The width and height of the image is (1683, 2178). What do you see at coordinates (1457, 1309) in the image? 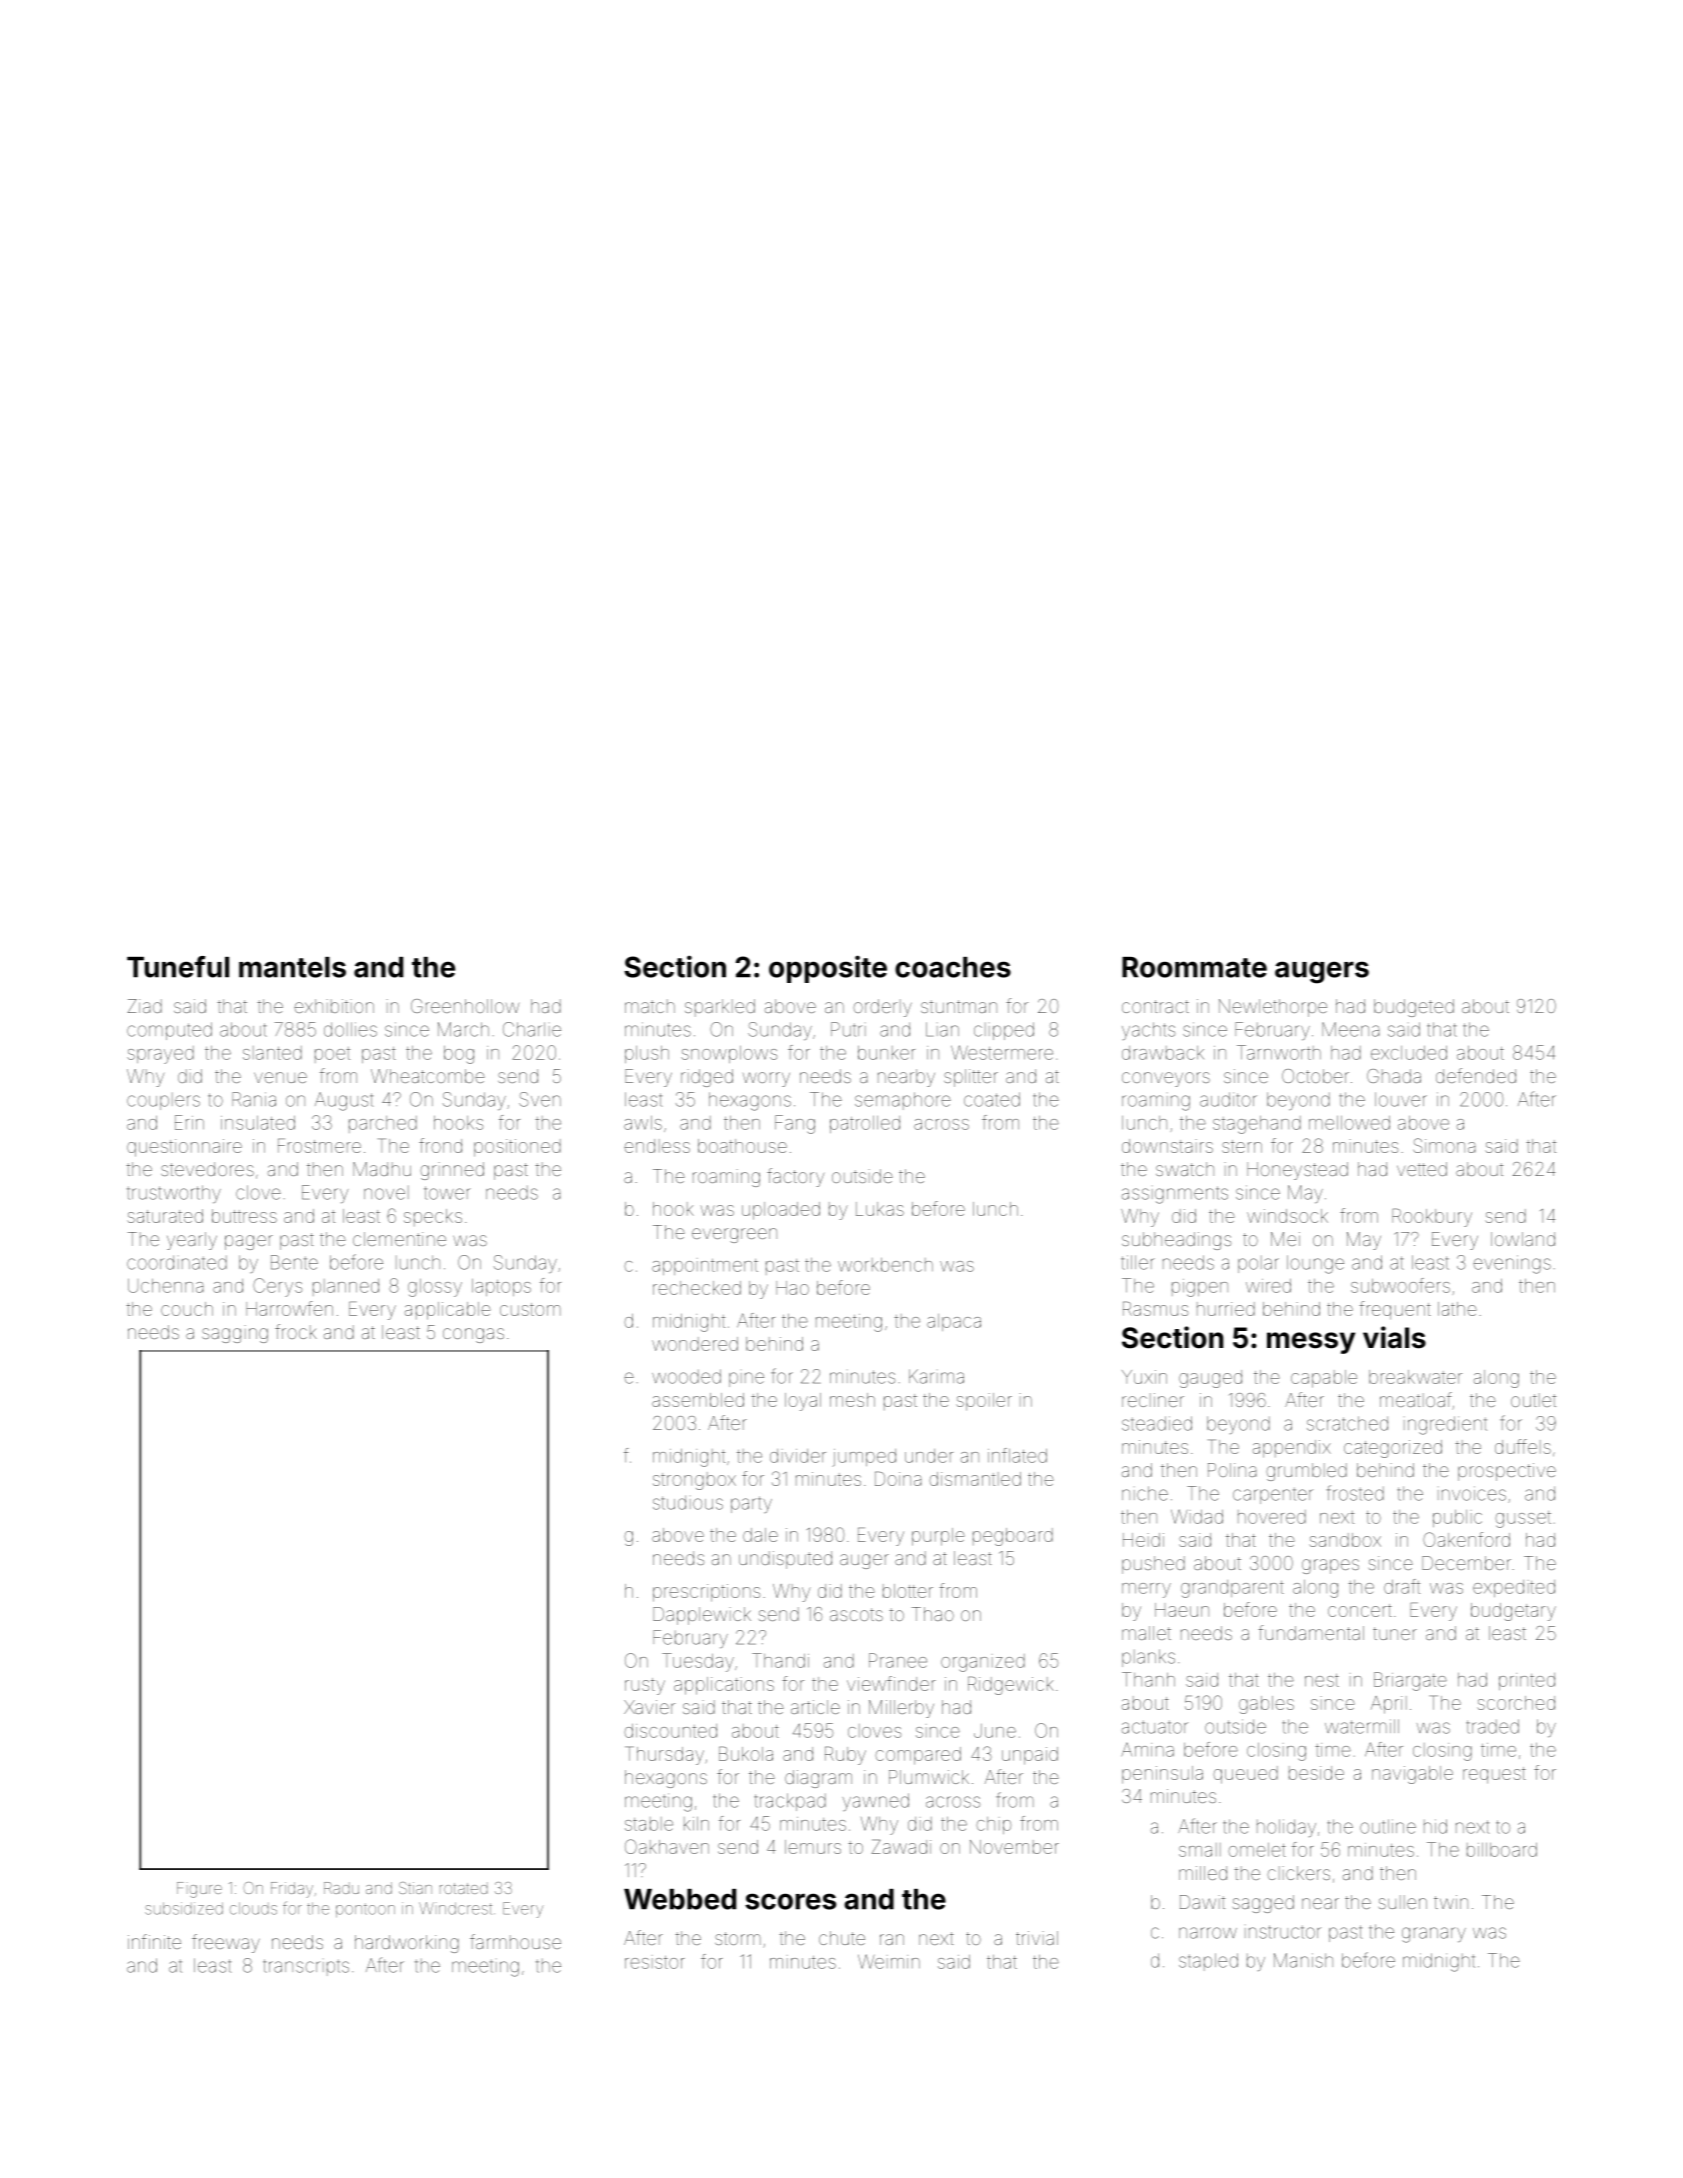
I see `lathe` at bounding box center [1457, 1309].
